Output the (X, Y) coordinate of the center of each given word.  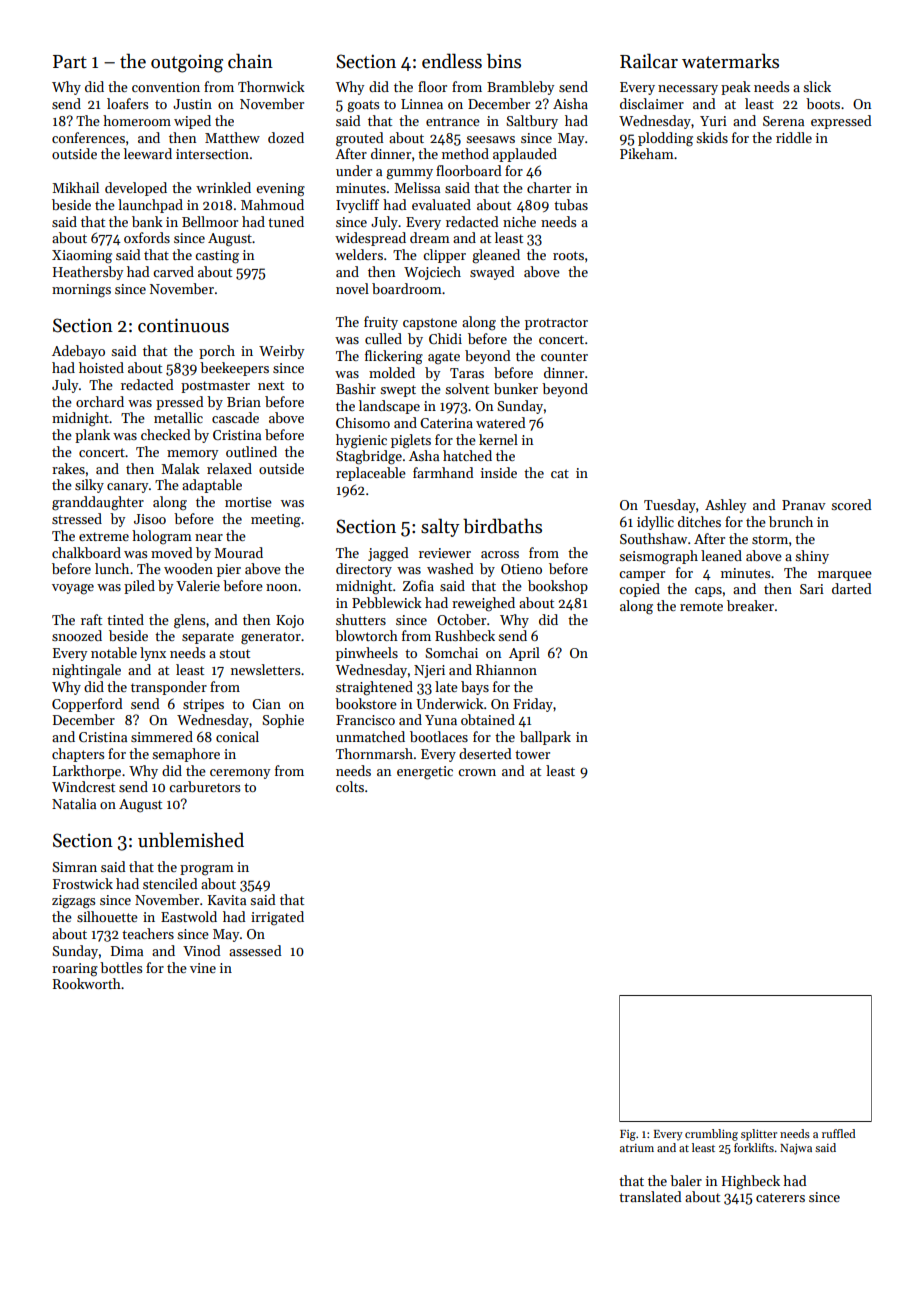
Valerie (198, 585)
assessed (255, 950)
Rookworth (87, 983)
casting (217, 257)
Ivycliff (357, 206)
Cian (266, 704)
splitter (759, 1135)
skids (712, 137)
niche (519, 221)
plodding (665, 139)
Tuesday (670, 506)
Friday (533, 705)
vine (203, 968)
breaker (750, 605)
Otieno (521, 569)
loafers (127, 103)
